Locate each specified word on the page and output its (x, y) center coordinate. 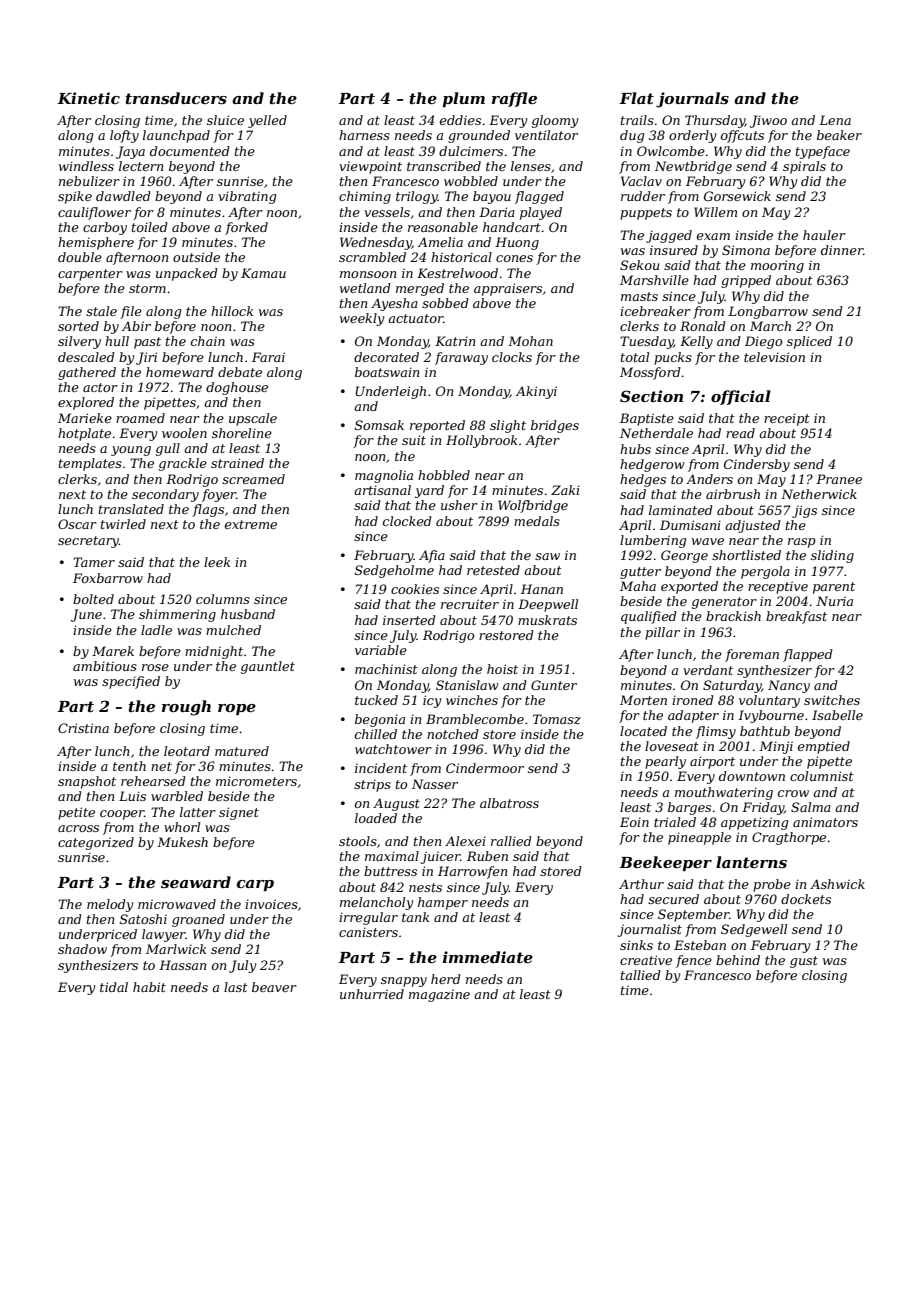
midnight (214, 652)
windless (86, 166)
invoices (271, 904)
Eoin (634, 822)
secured (673, 899)
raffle (514, 99)
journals (692, 100)
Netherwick (819, 494)
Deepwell (548, 605)
